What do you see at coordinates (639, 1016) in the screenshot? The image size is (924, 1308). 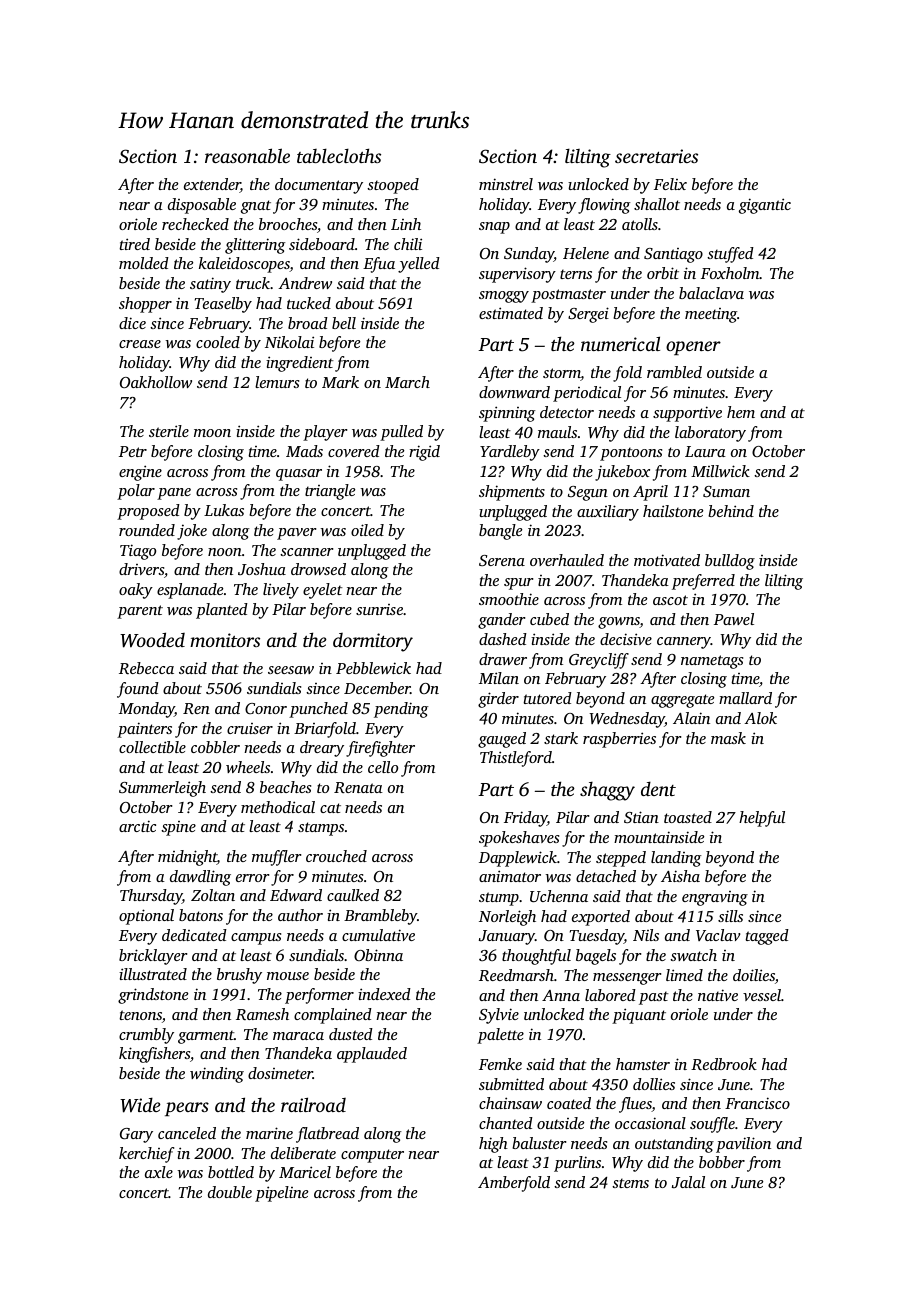 I see `piquant` at bounding box center [639, 1016].
